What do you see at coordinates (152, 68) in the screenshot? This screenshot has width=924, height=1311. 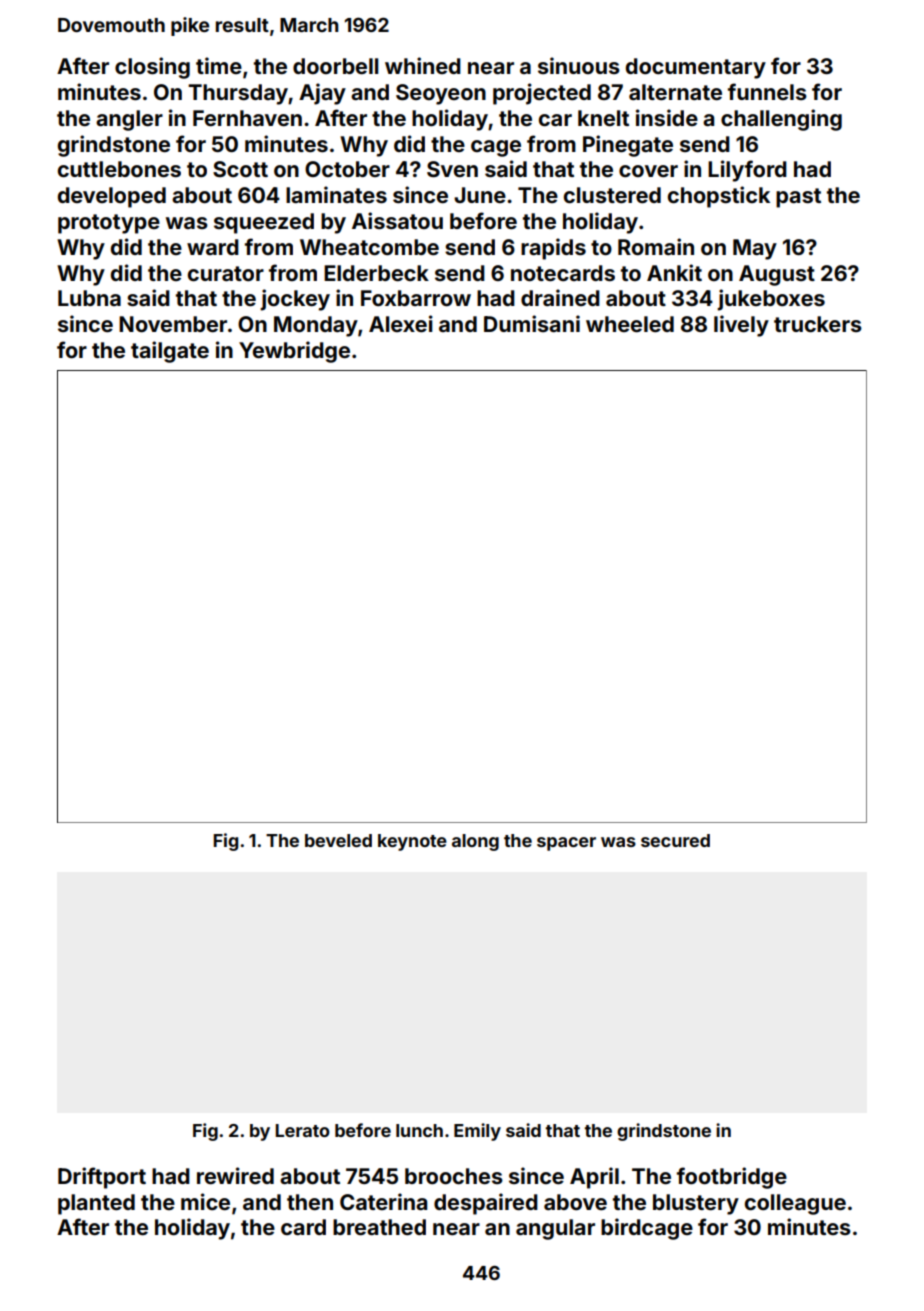 I see `closing` at bounding box center [152, 68].
